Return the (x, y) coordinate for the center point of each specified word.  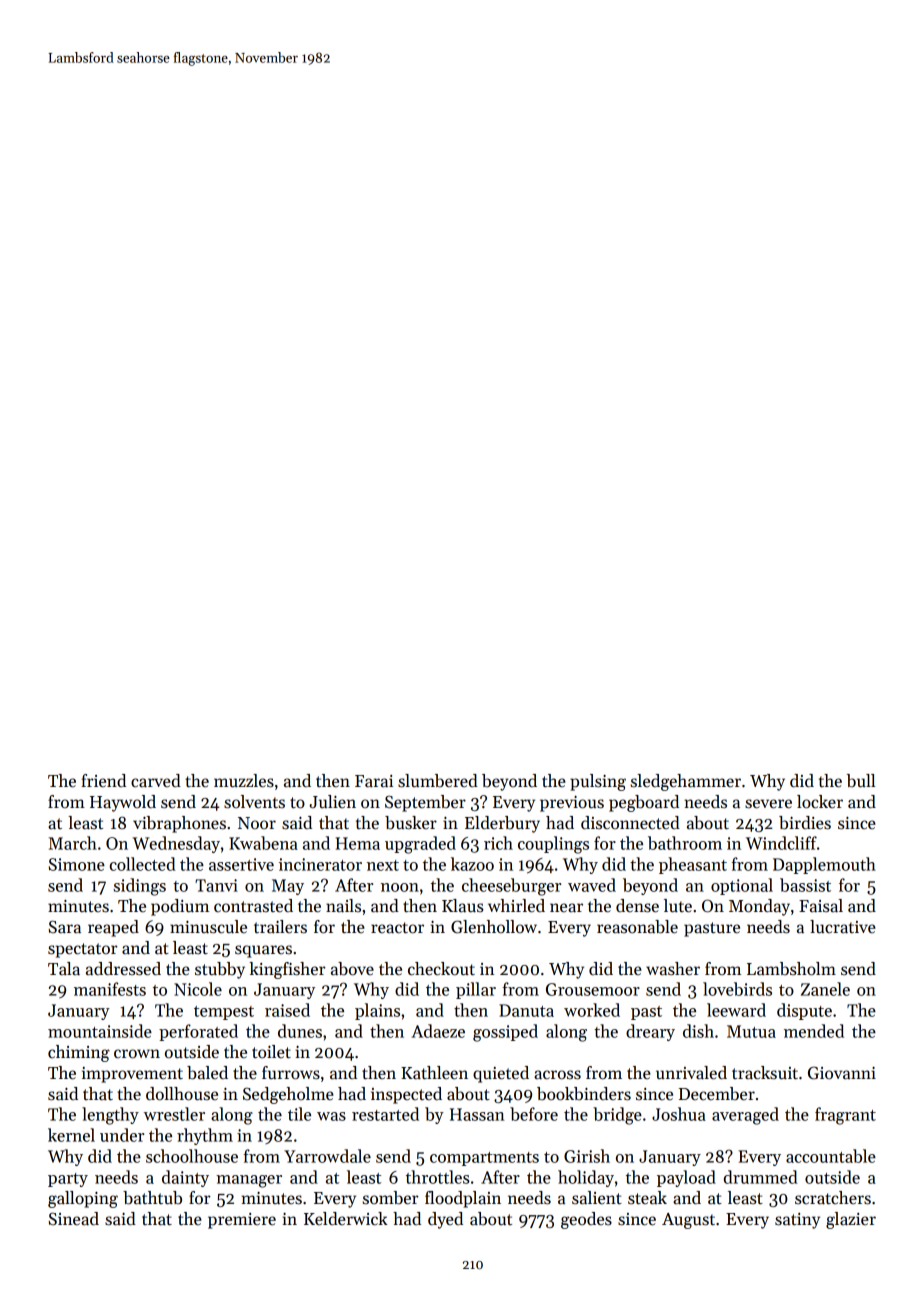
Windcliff (781, 843)
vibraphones (179, 824)
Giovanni (842, 1073)
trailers (280, 927)
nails (343, 906)
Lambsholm (791, 969)
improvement (132, 1075)
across (557, 1075)
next (383, 865)
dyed (445, 1220)
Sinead (74, 1219)
